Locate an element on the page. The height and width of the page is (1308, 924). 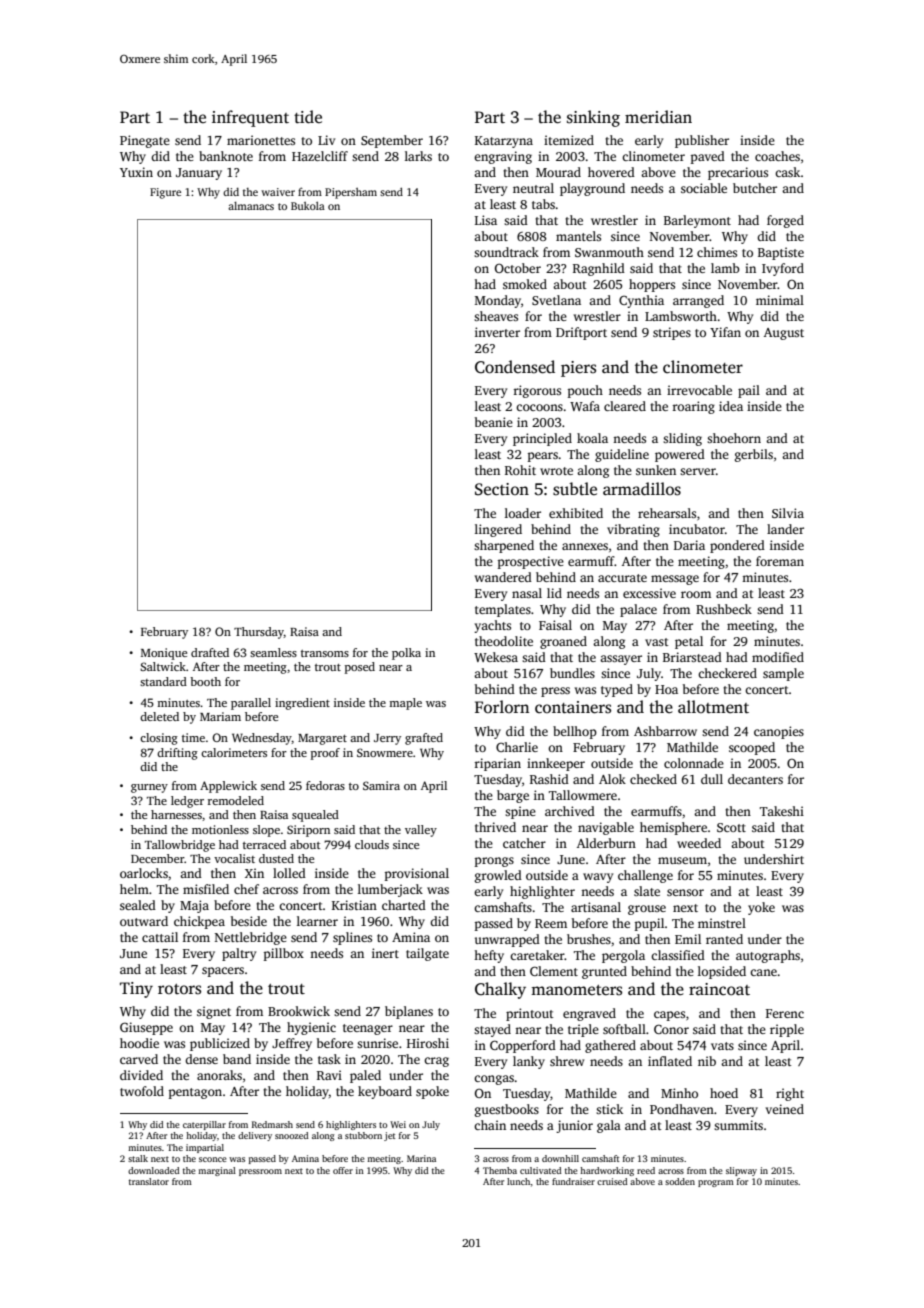
almanacs is located at coordinates (251, 206).
